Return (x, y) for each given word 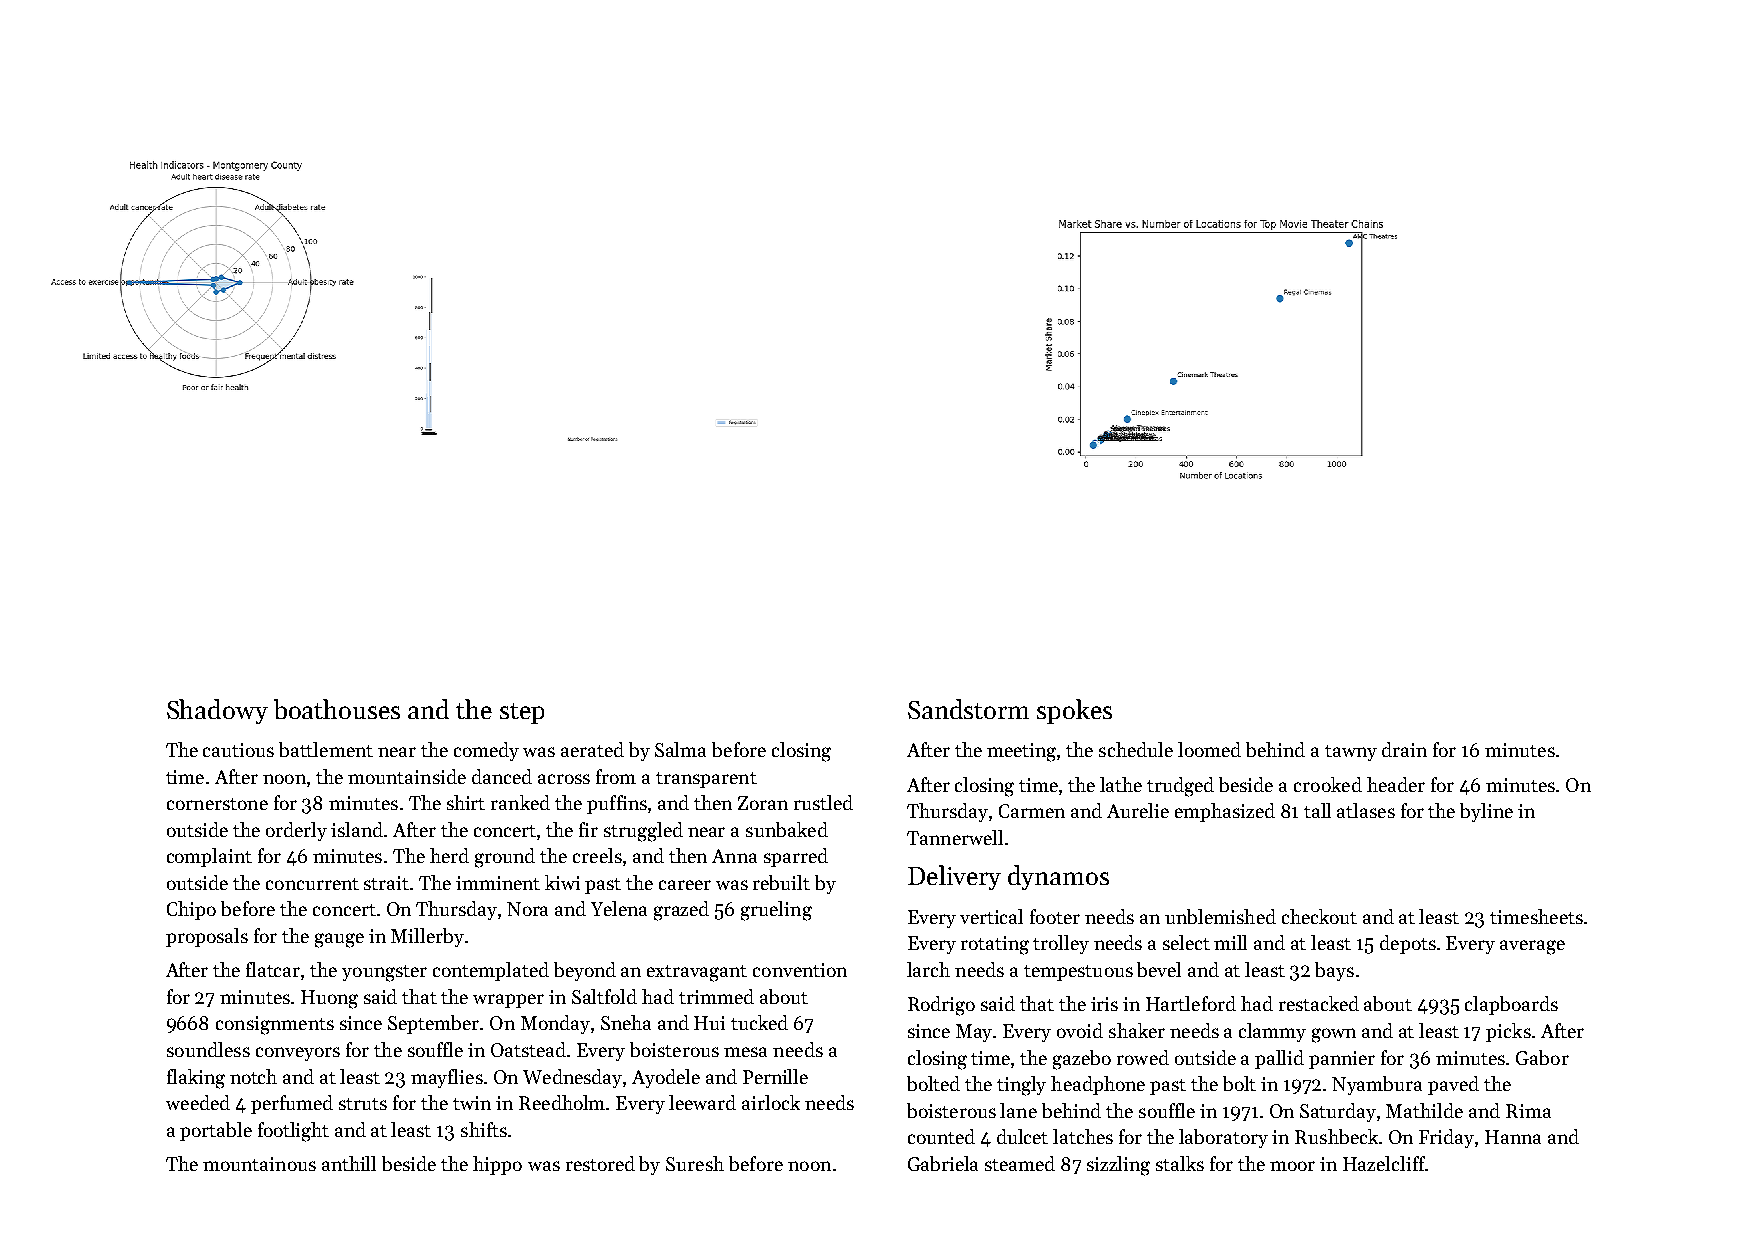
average (1532, 947)
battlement (326, 749)
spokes (1074, 711)
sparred (796, 857)
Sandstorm (968, 709)
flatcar (273, 969)
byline (1486, 812)
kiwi (562, 882)
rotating (995, 945)
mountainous (259, 1164)
